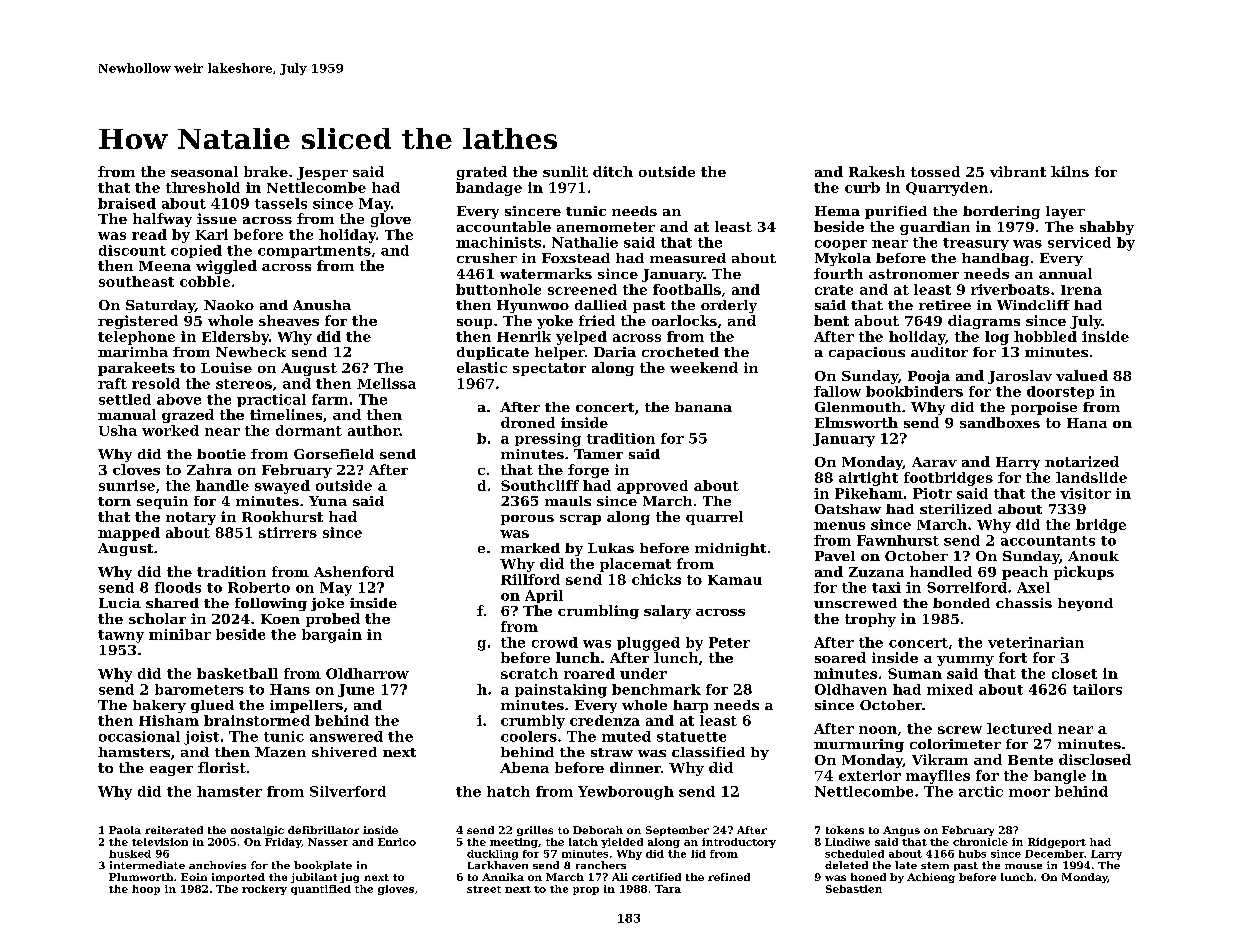 Image resolution: width=1233 pixels, height=952 pixels. Describe the element at coordinates (565, 171) in the screenshot. I see `sunlit` at that location.
